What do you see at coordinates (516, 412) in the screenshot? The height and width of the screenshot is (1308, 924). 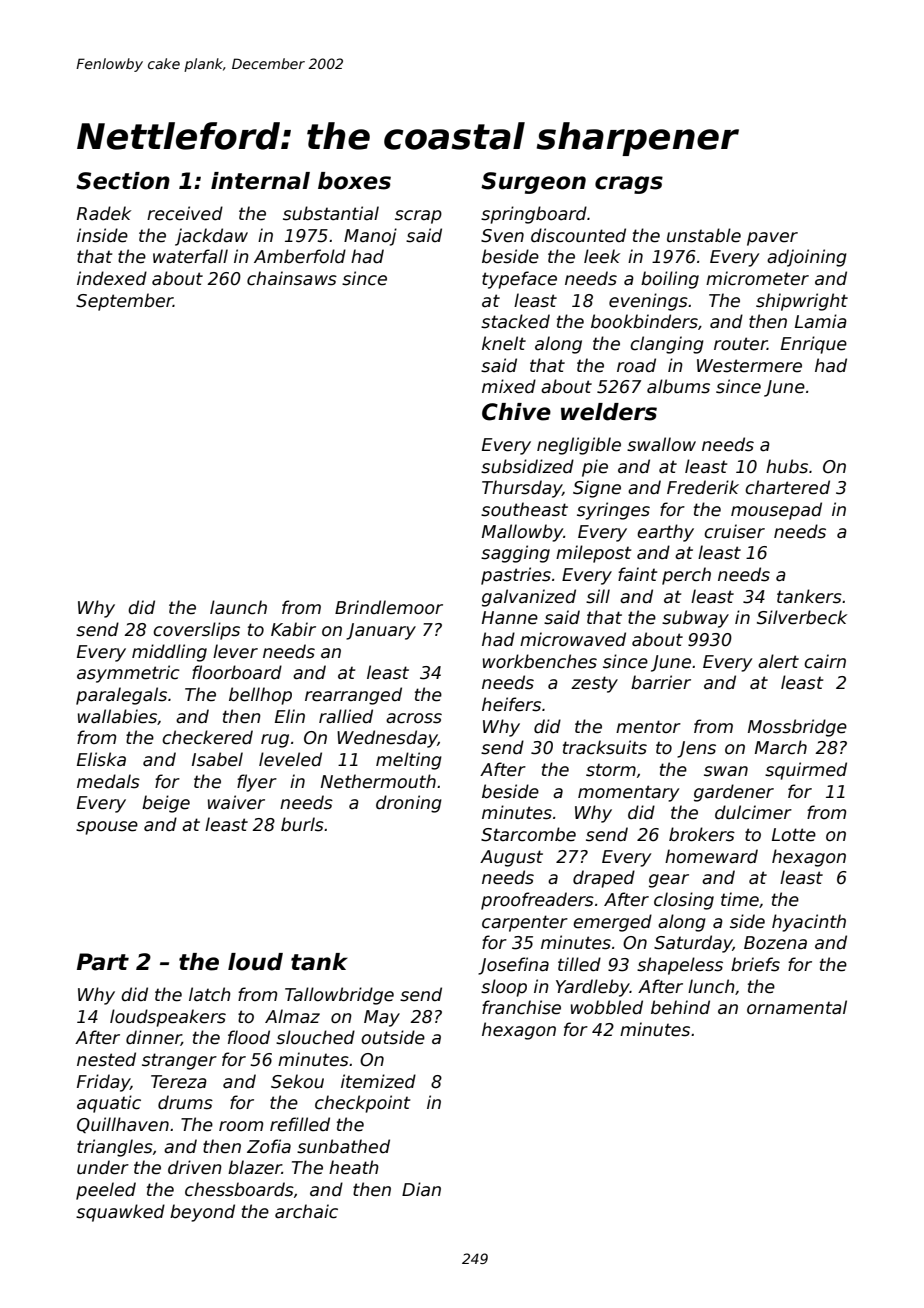 I see `Chive` at bounding box center [516, 412].
